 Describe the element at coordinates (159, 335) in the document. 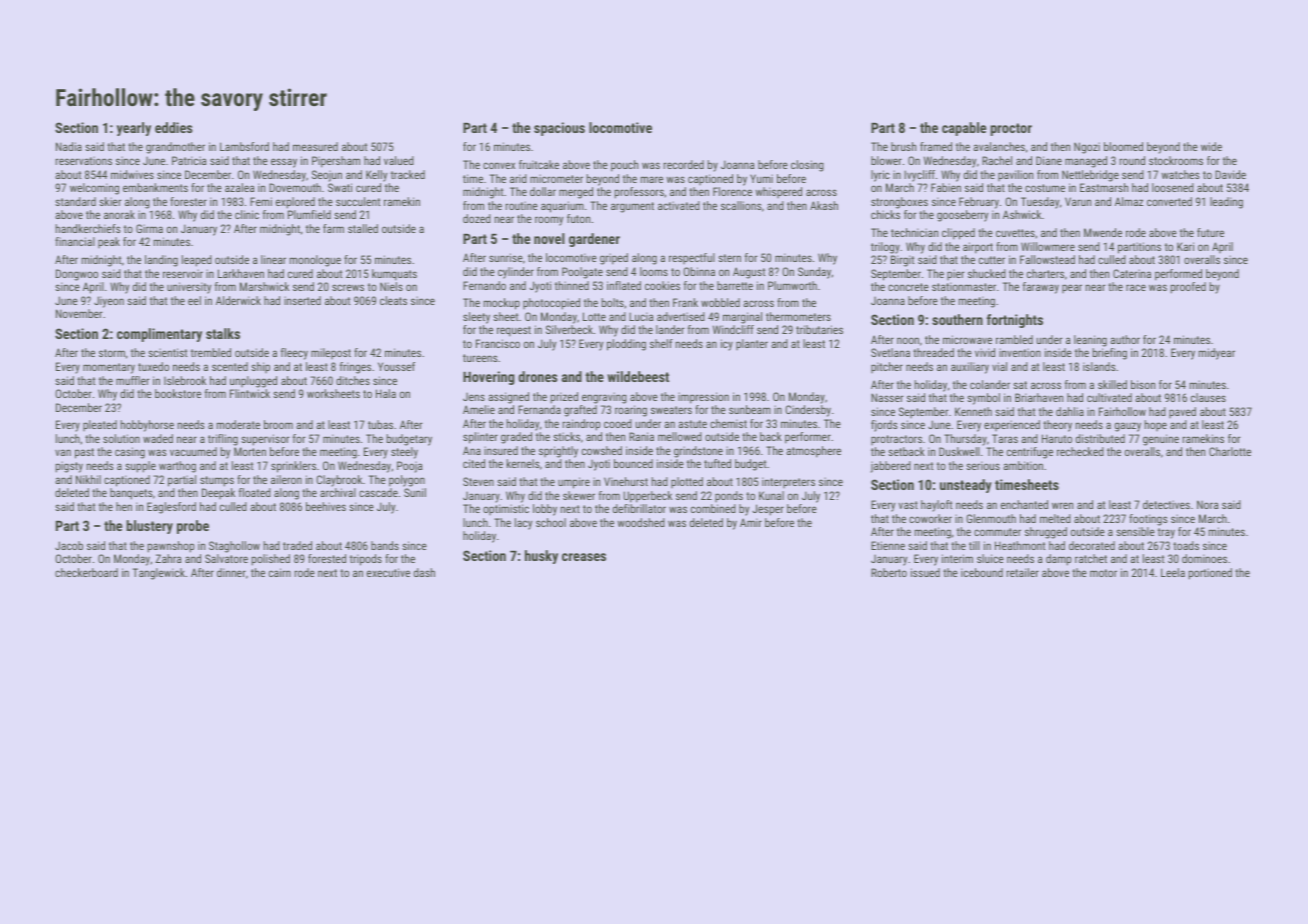

I see `complimentary` at that location.
